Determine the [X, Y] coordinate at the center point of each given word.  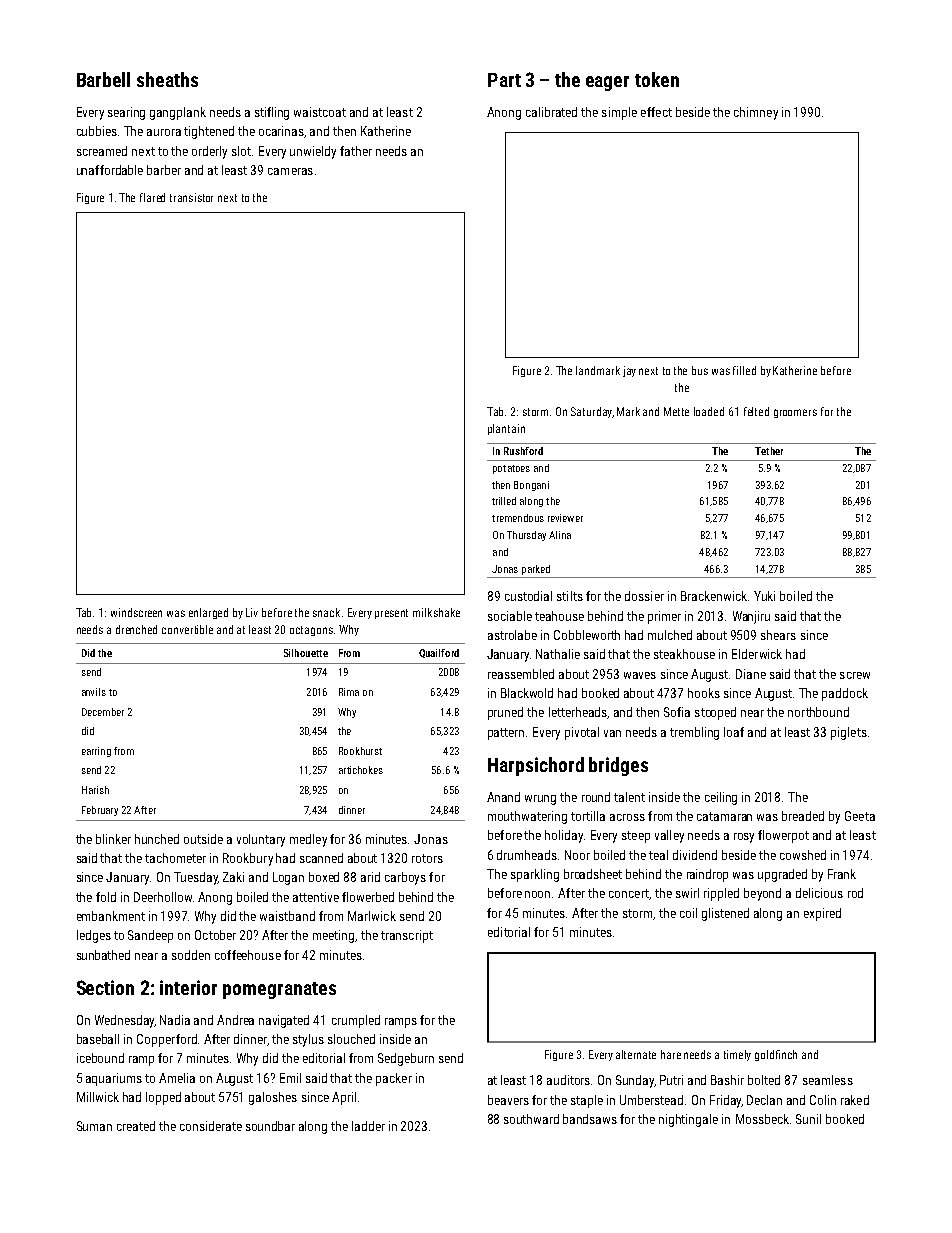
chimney [756, 113]
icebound [100, 1058]
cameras [290, 171]
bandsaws [590, 1119]
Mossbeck [762, 1119]
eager [607, 83]
